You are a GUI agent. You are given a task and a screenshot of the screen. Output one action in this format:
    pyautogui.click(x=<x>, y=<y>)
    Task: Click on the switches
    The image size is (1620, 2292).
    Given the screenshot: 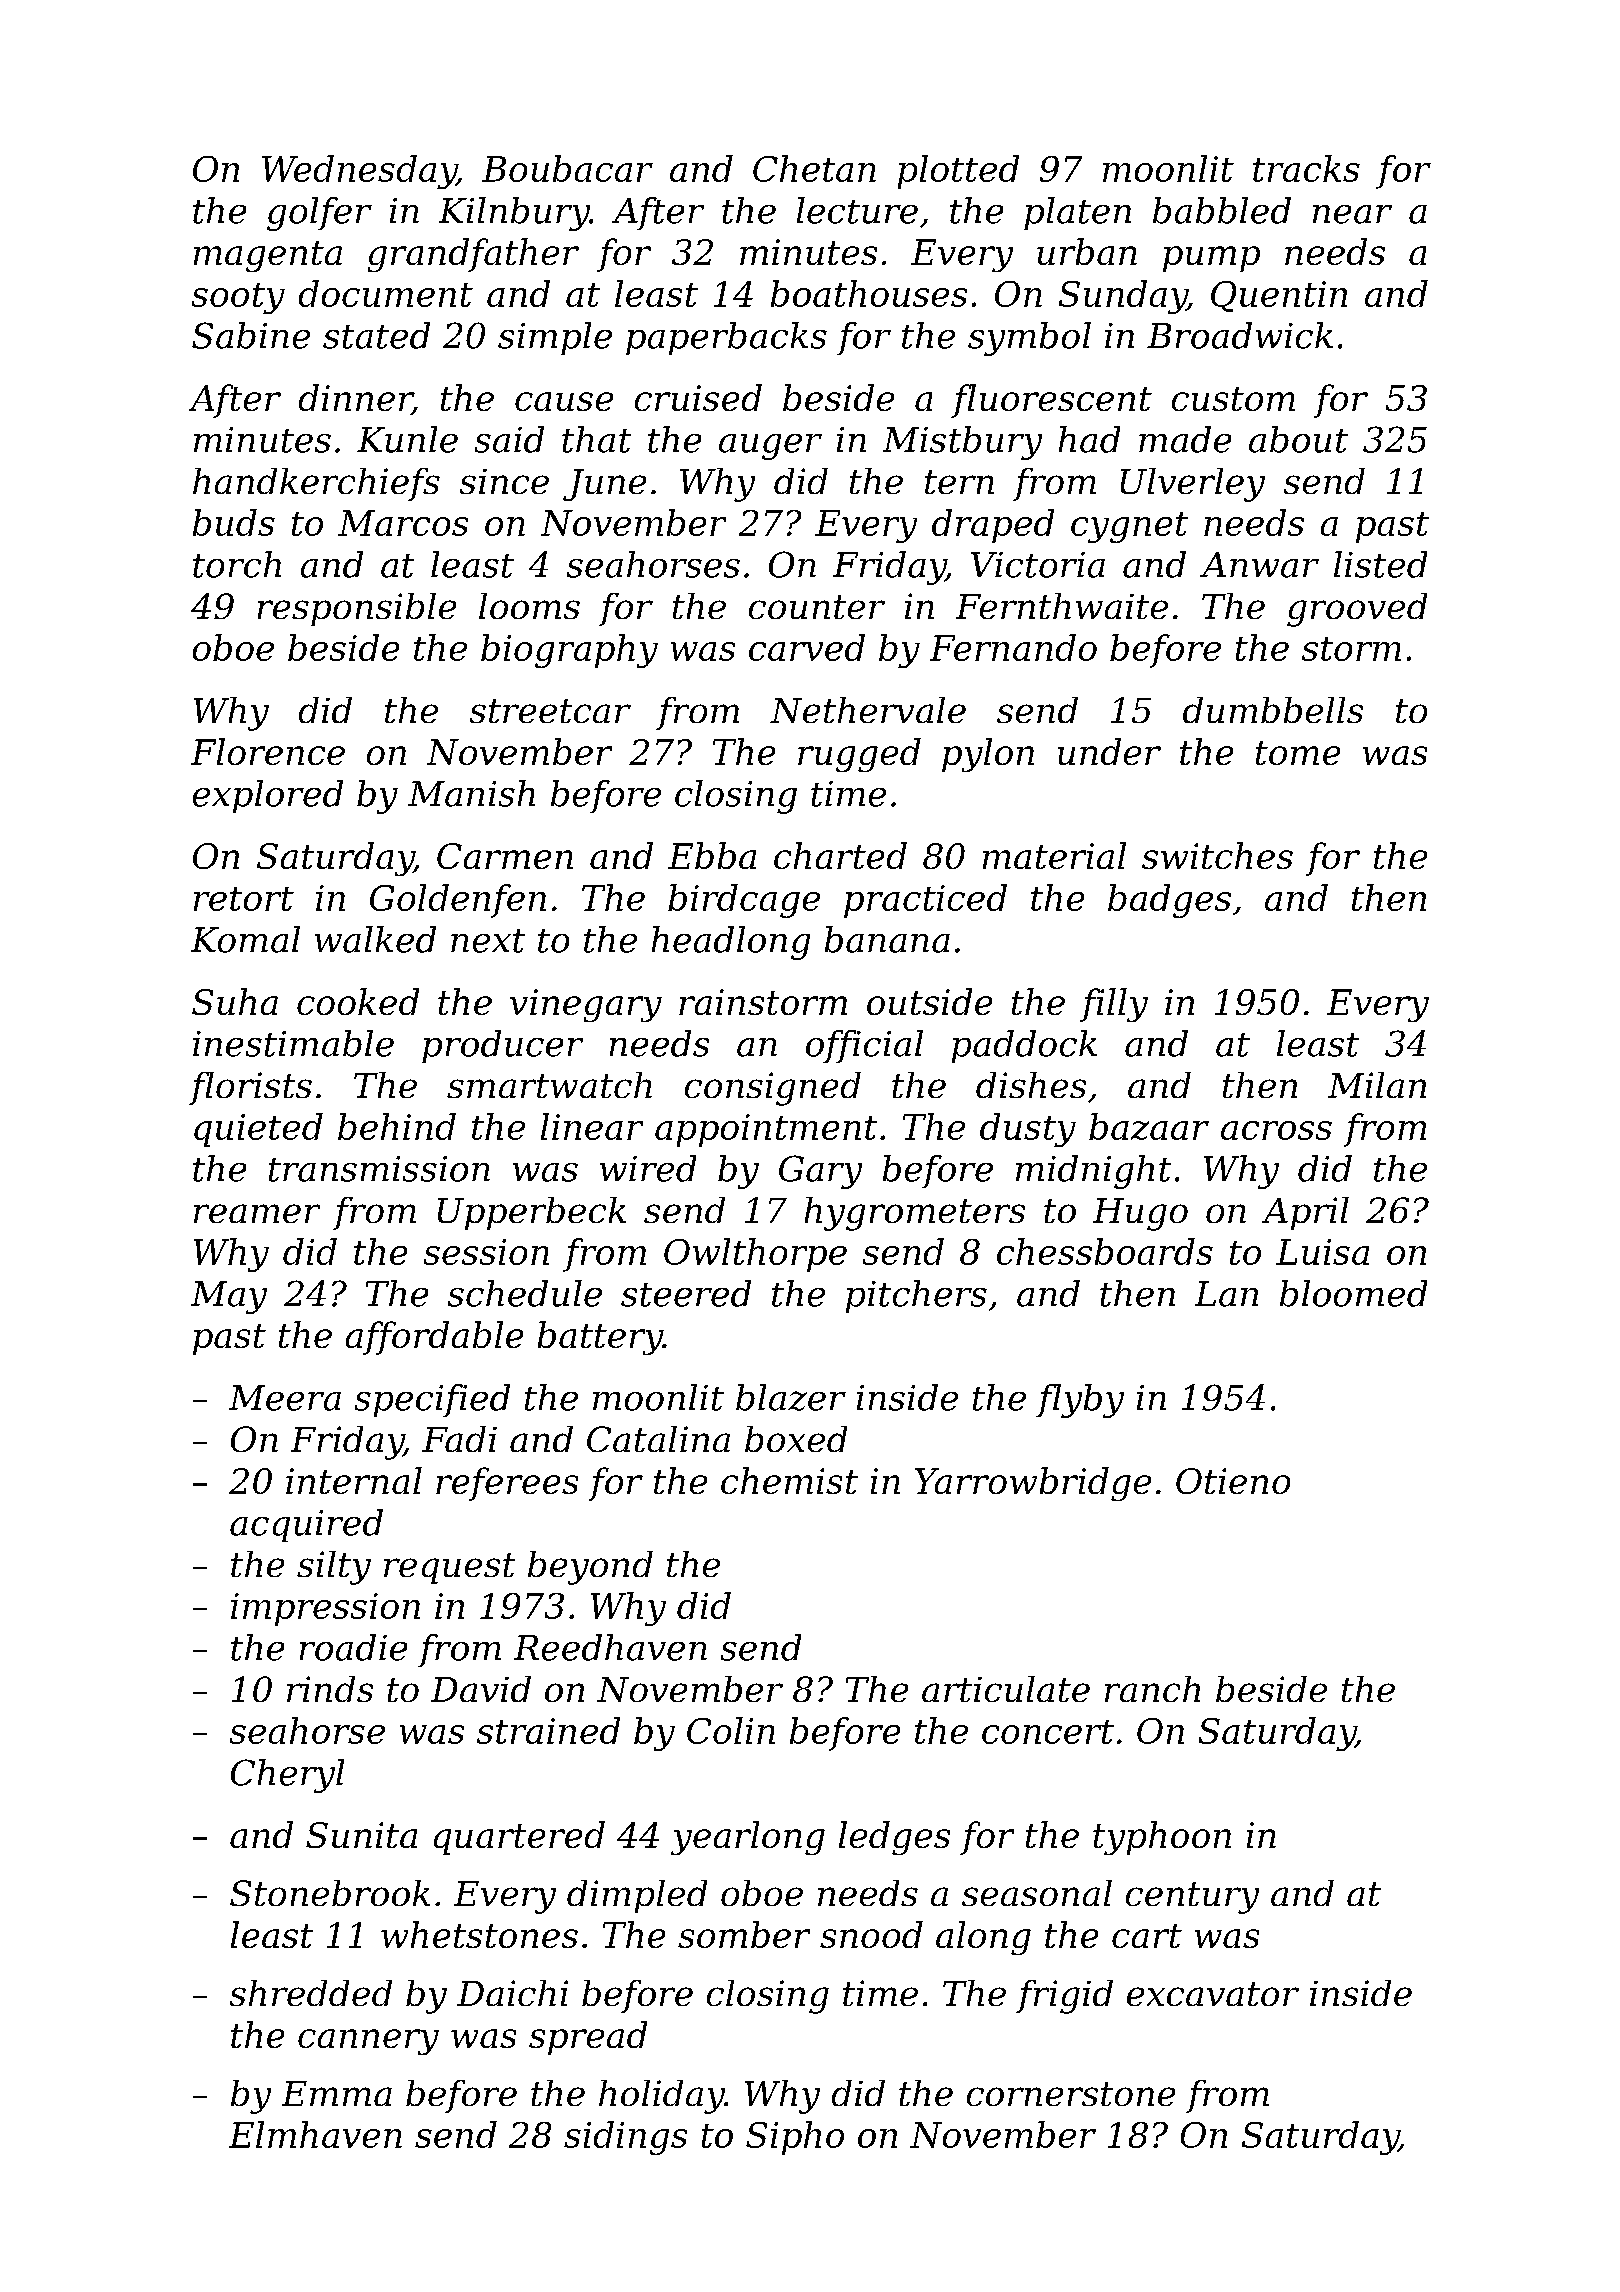 What is the action you would take?
    pyautogui.click(x=1217, y=855)
